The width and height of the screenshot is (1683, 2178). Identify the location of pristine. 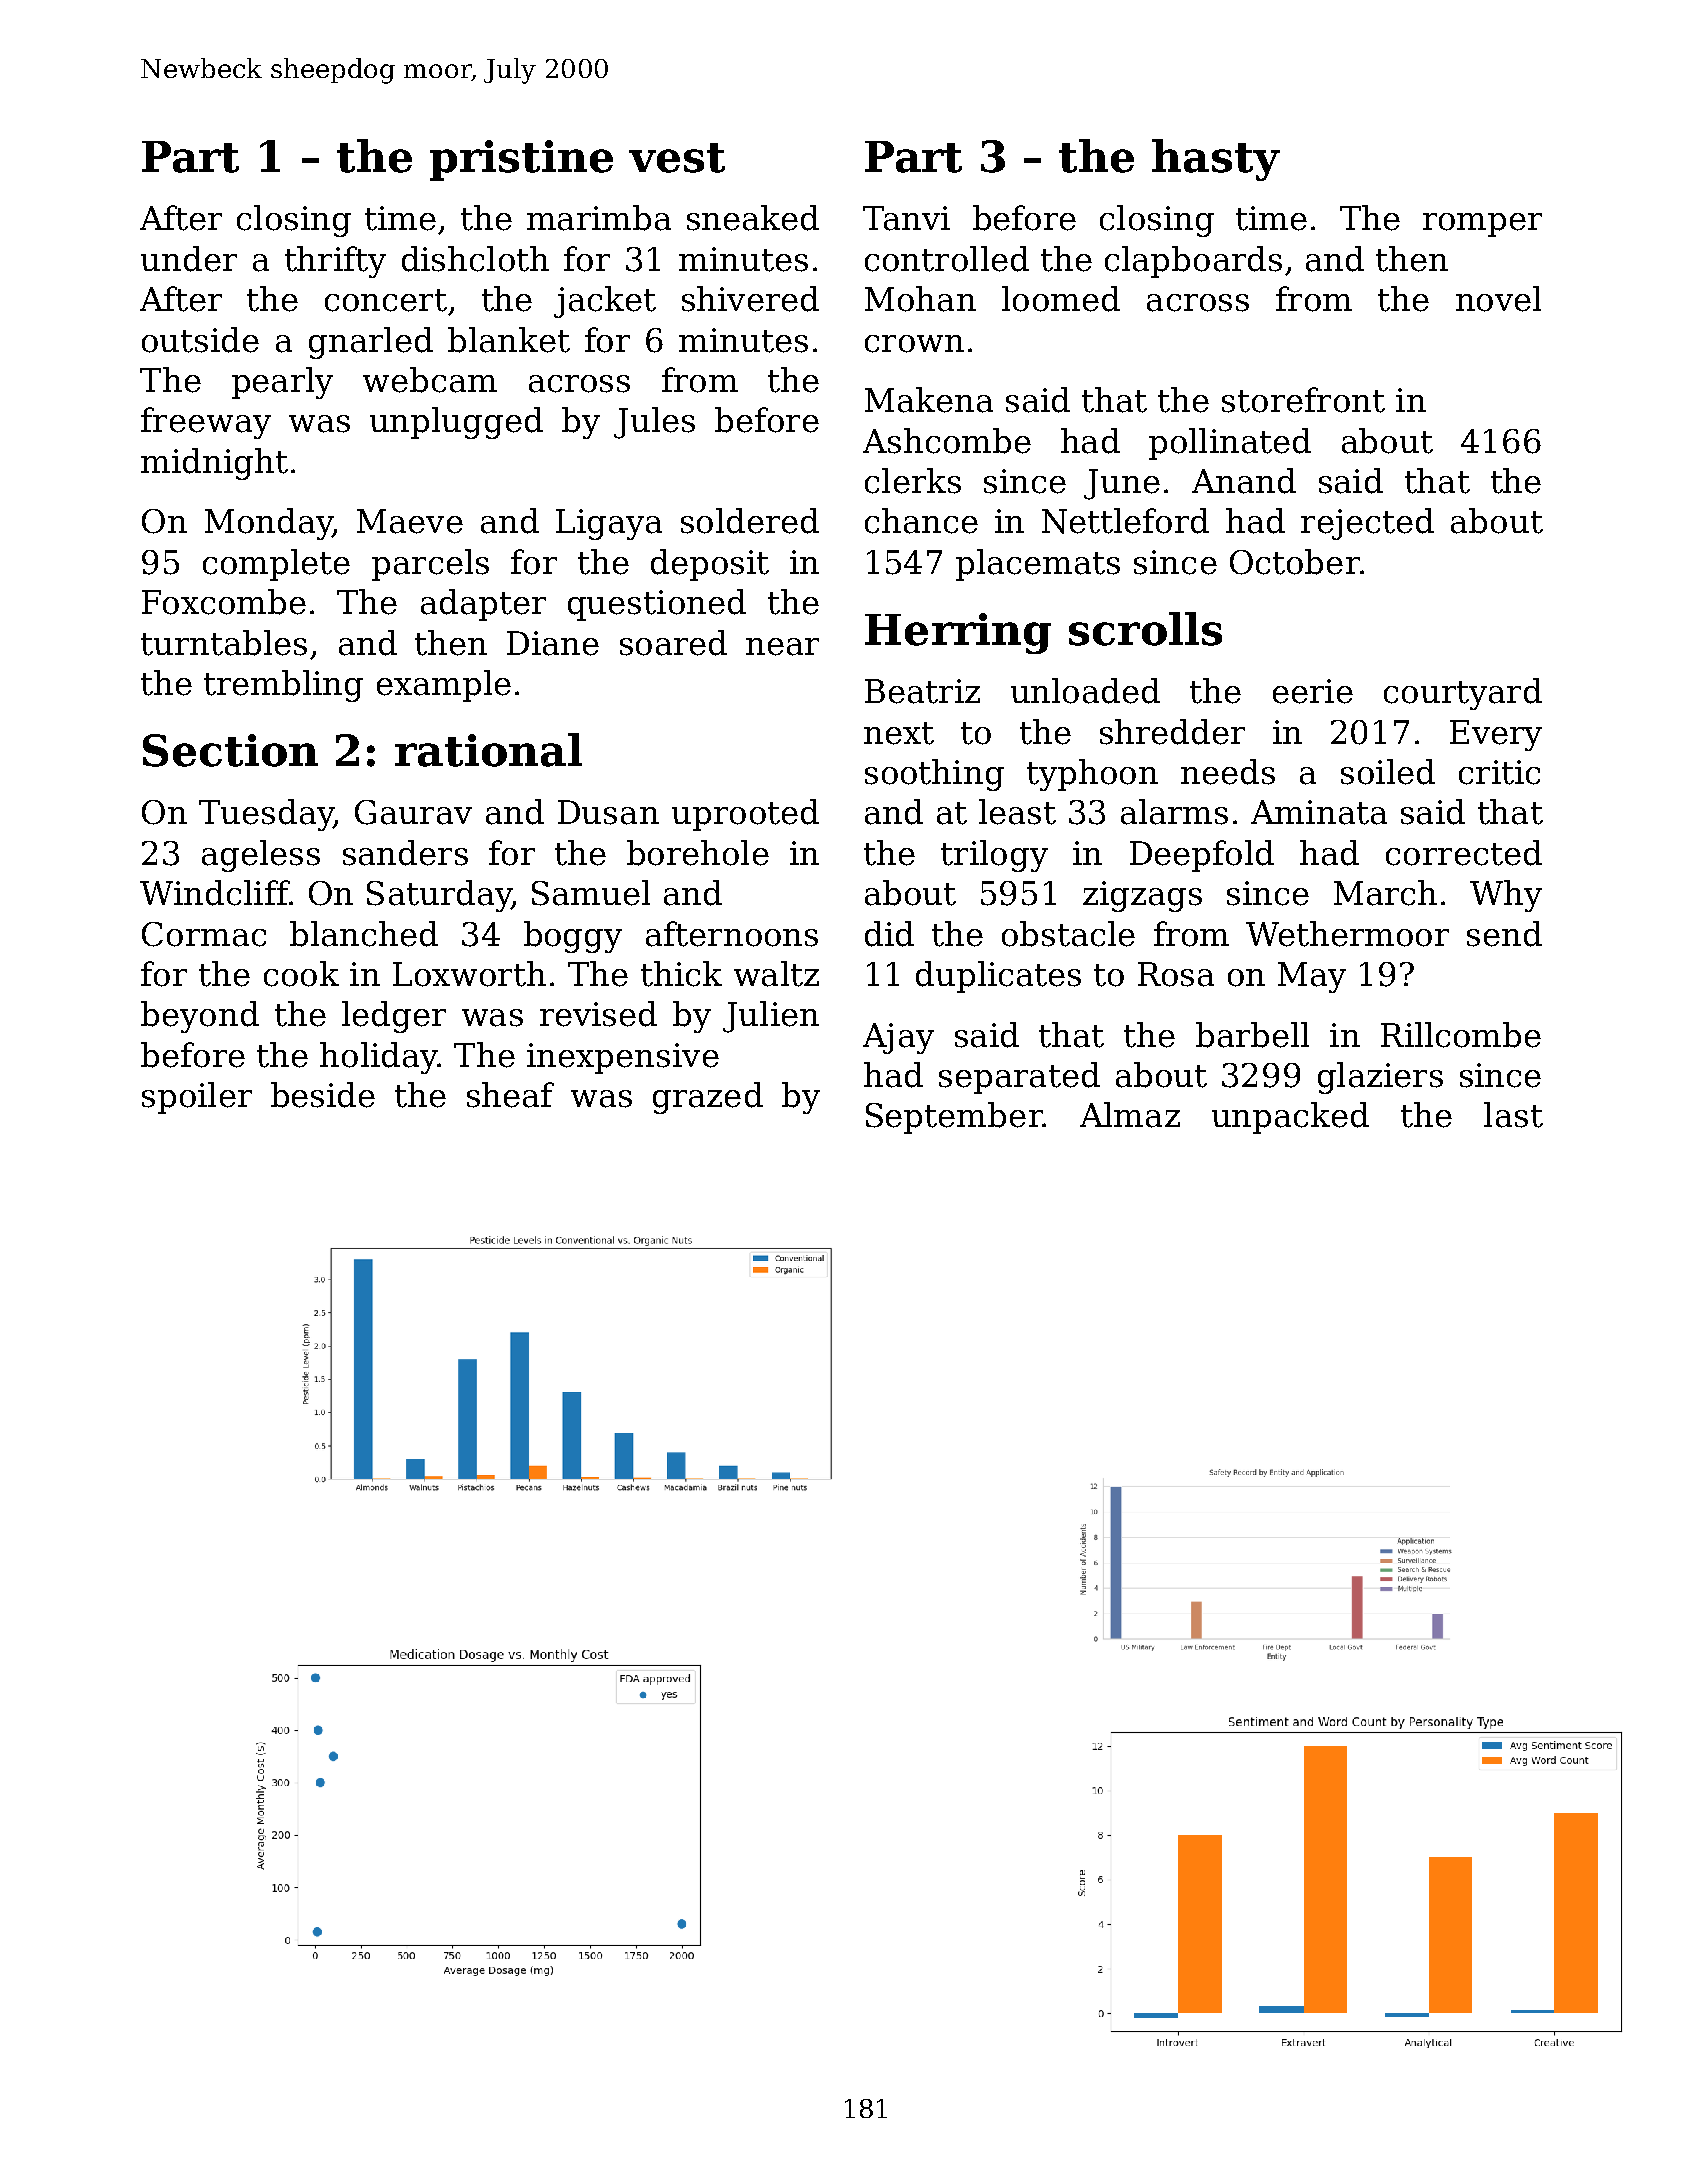
(521, 160).
